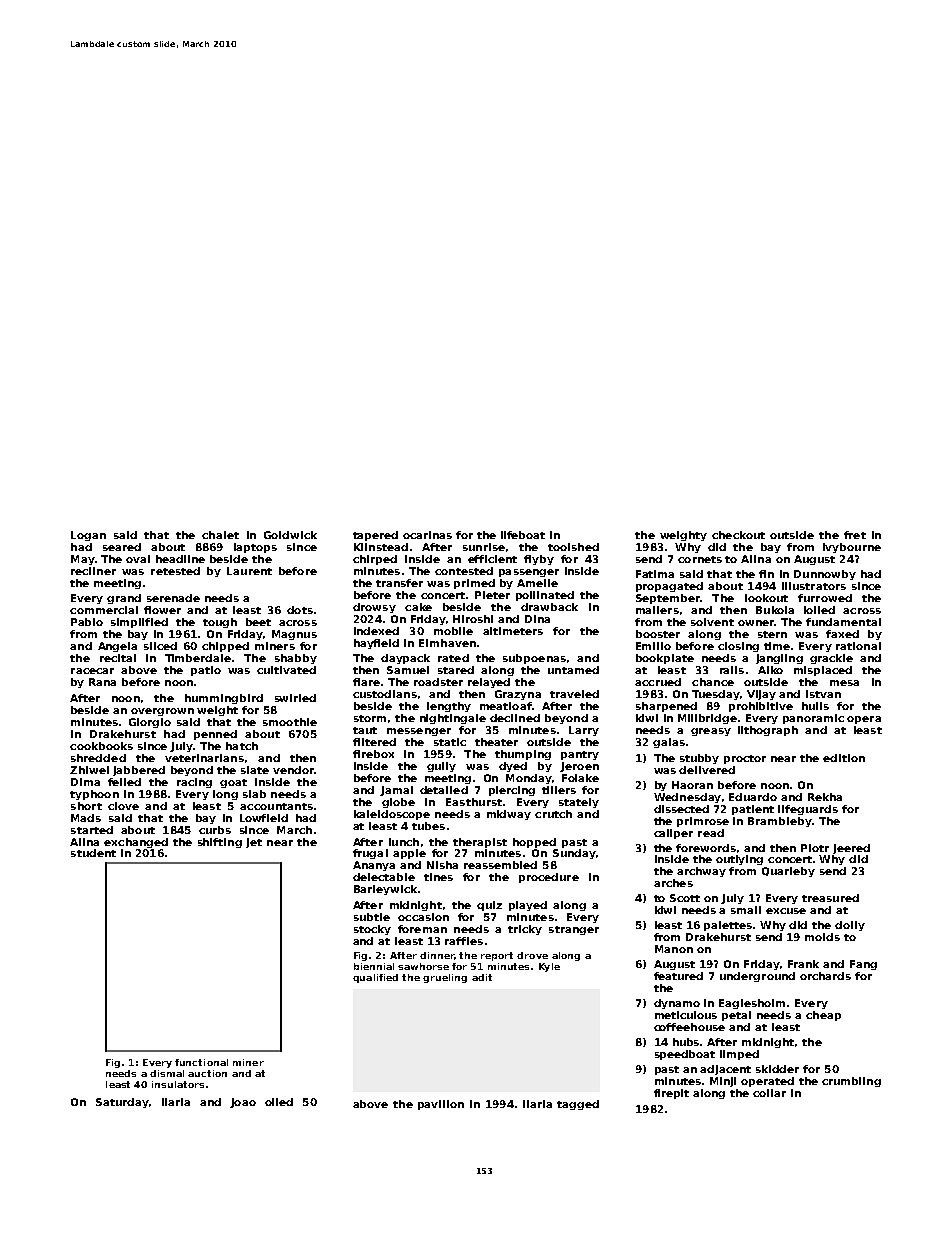 This screenshot has width=952, height=1233. I want to click on stocky, so click(372, 930).
